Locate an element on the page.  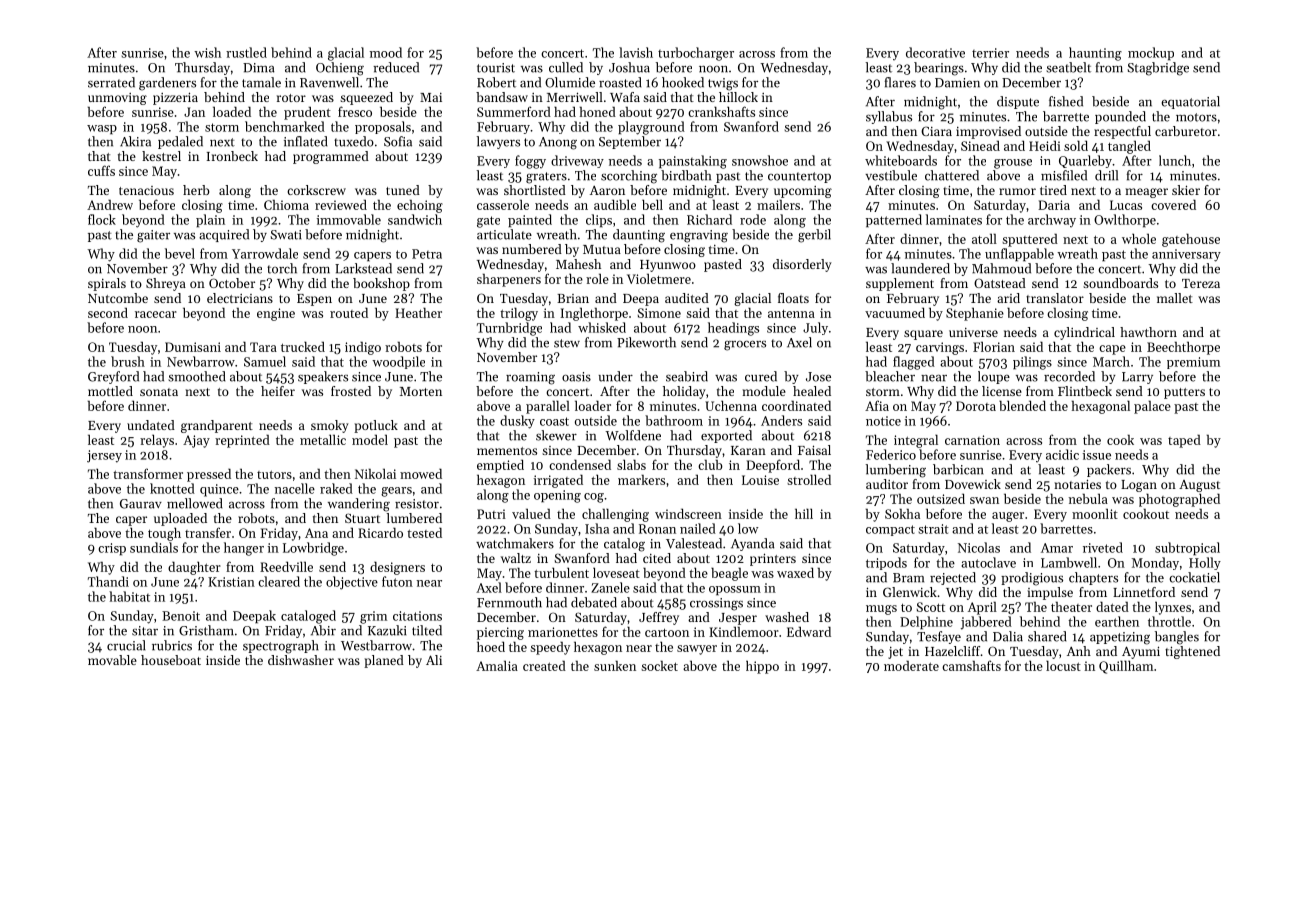
Ravenwell is located at coordinates (329, 82).
